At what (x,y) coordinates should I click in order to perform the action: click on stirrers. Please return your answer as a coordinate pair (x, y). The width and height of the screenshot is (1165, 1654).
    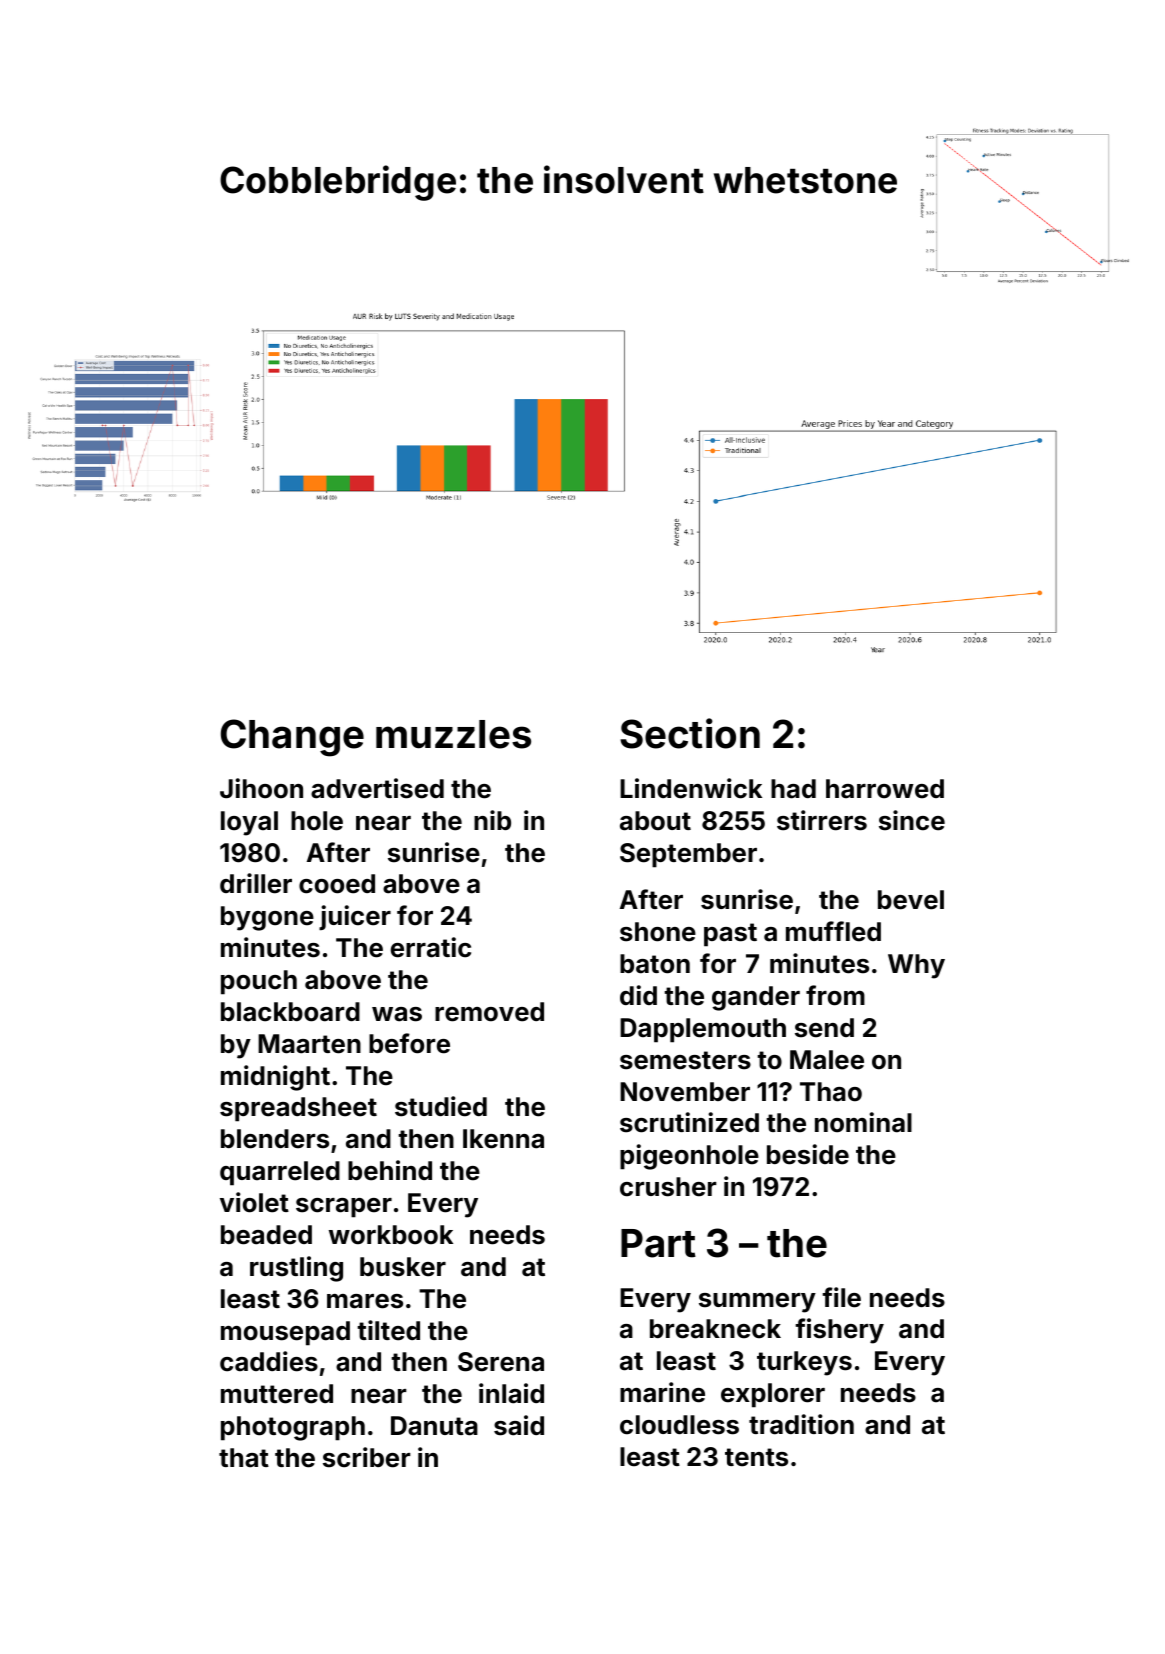
    Looking at the image, I should click on (822, 820).
